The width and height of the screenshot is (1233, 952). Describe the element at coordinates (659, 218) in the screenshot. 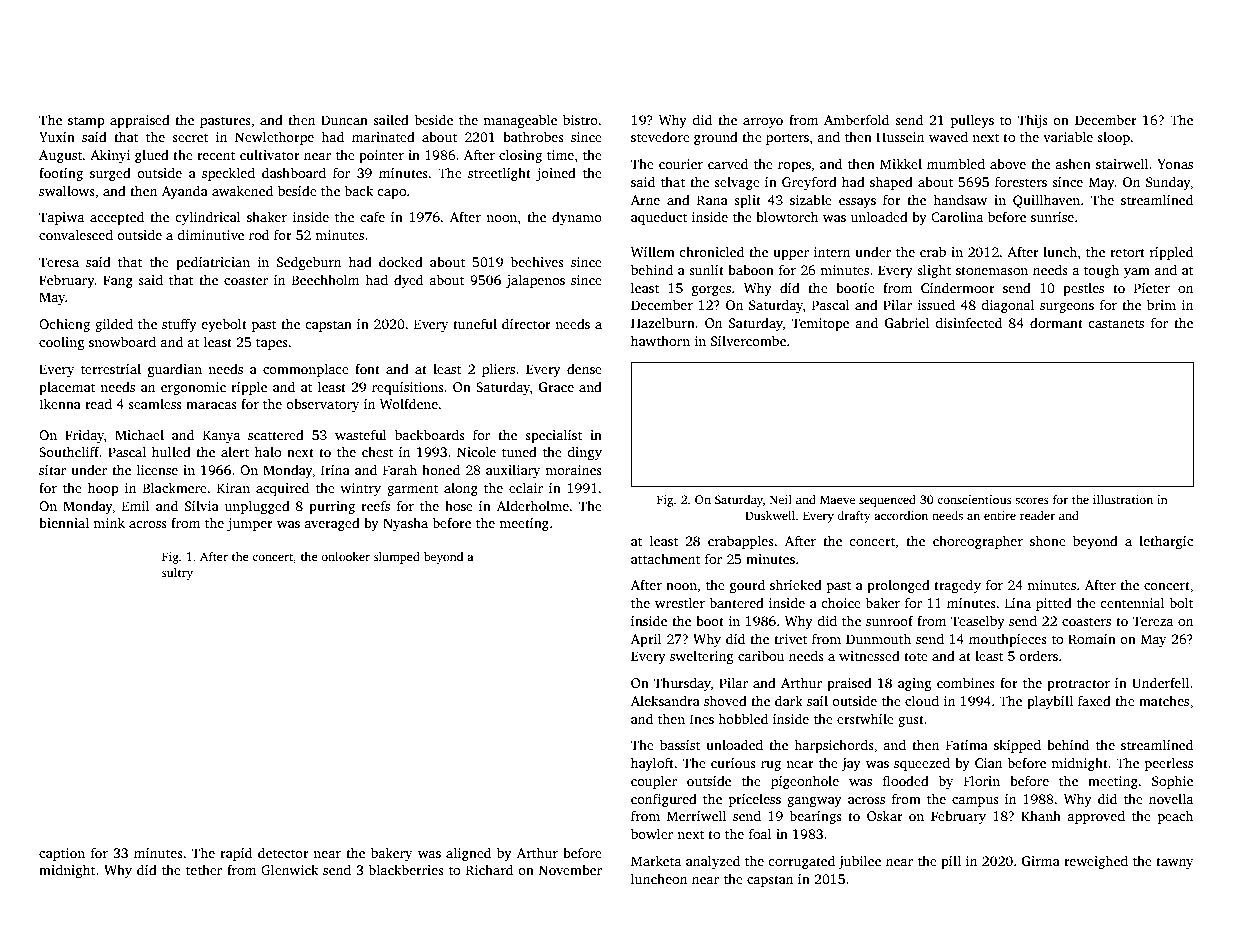

I see `aqueduct` at that location.
